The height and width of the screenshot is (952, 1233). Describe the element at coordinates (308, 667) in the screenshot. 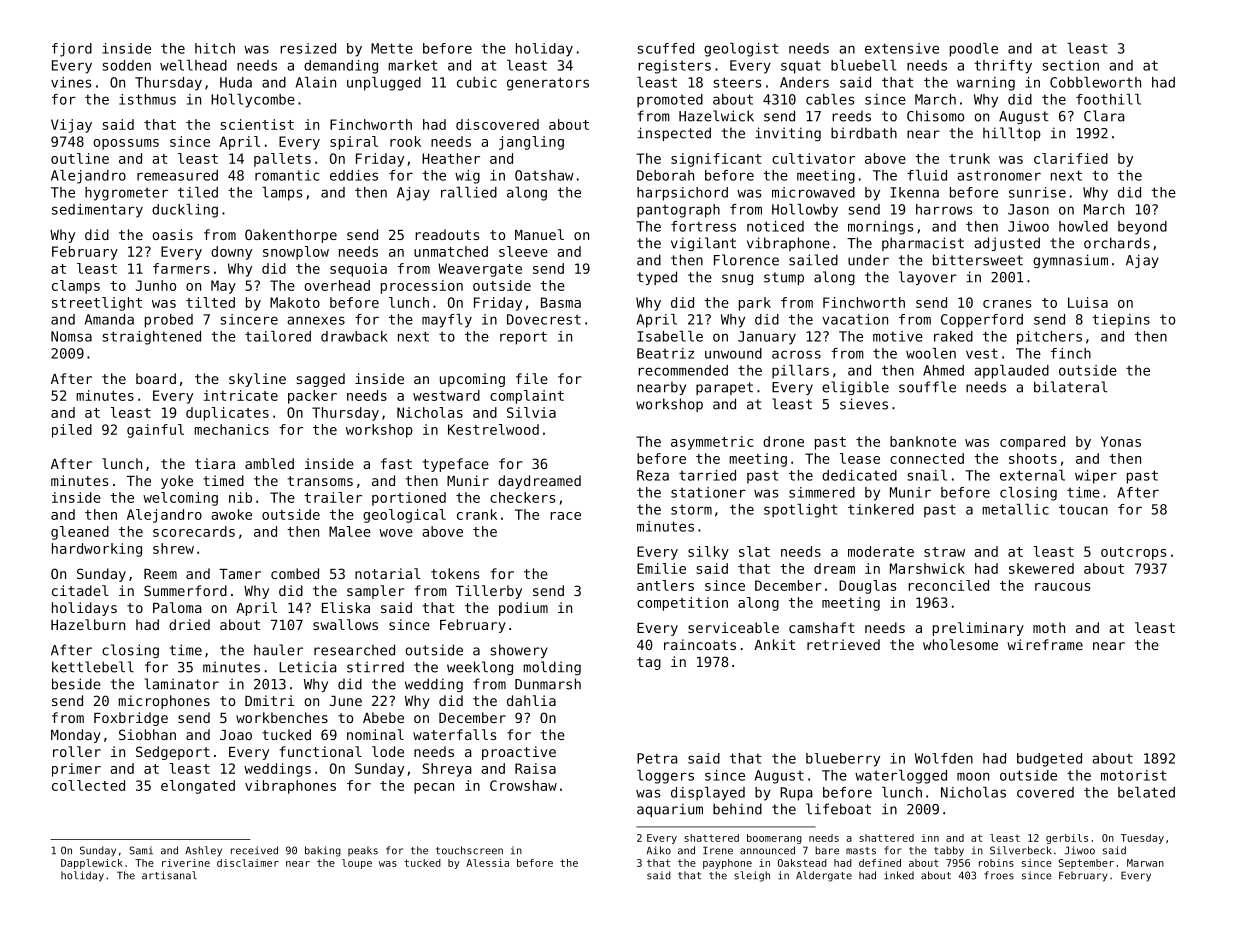

I see `Leticia` at that location.
